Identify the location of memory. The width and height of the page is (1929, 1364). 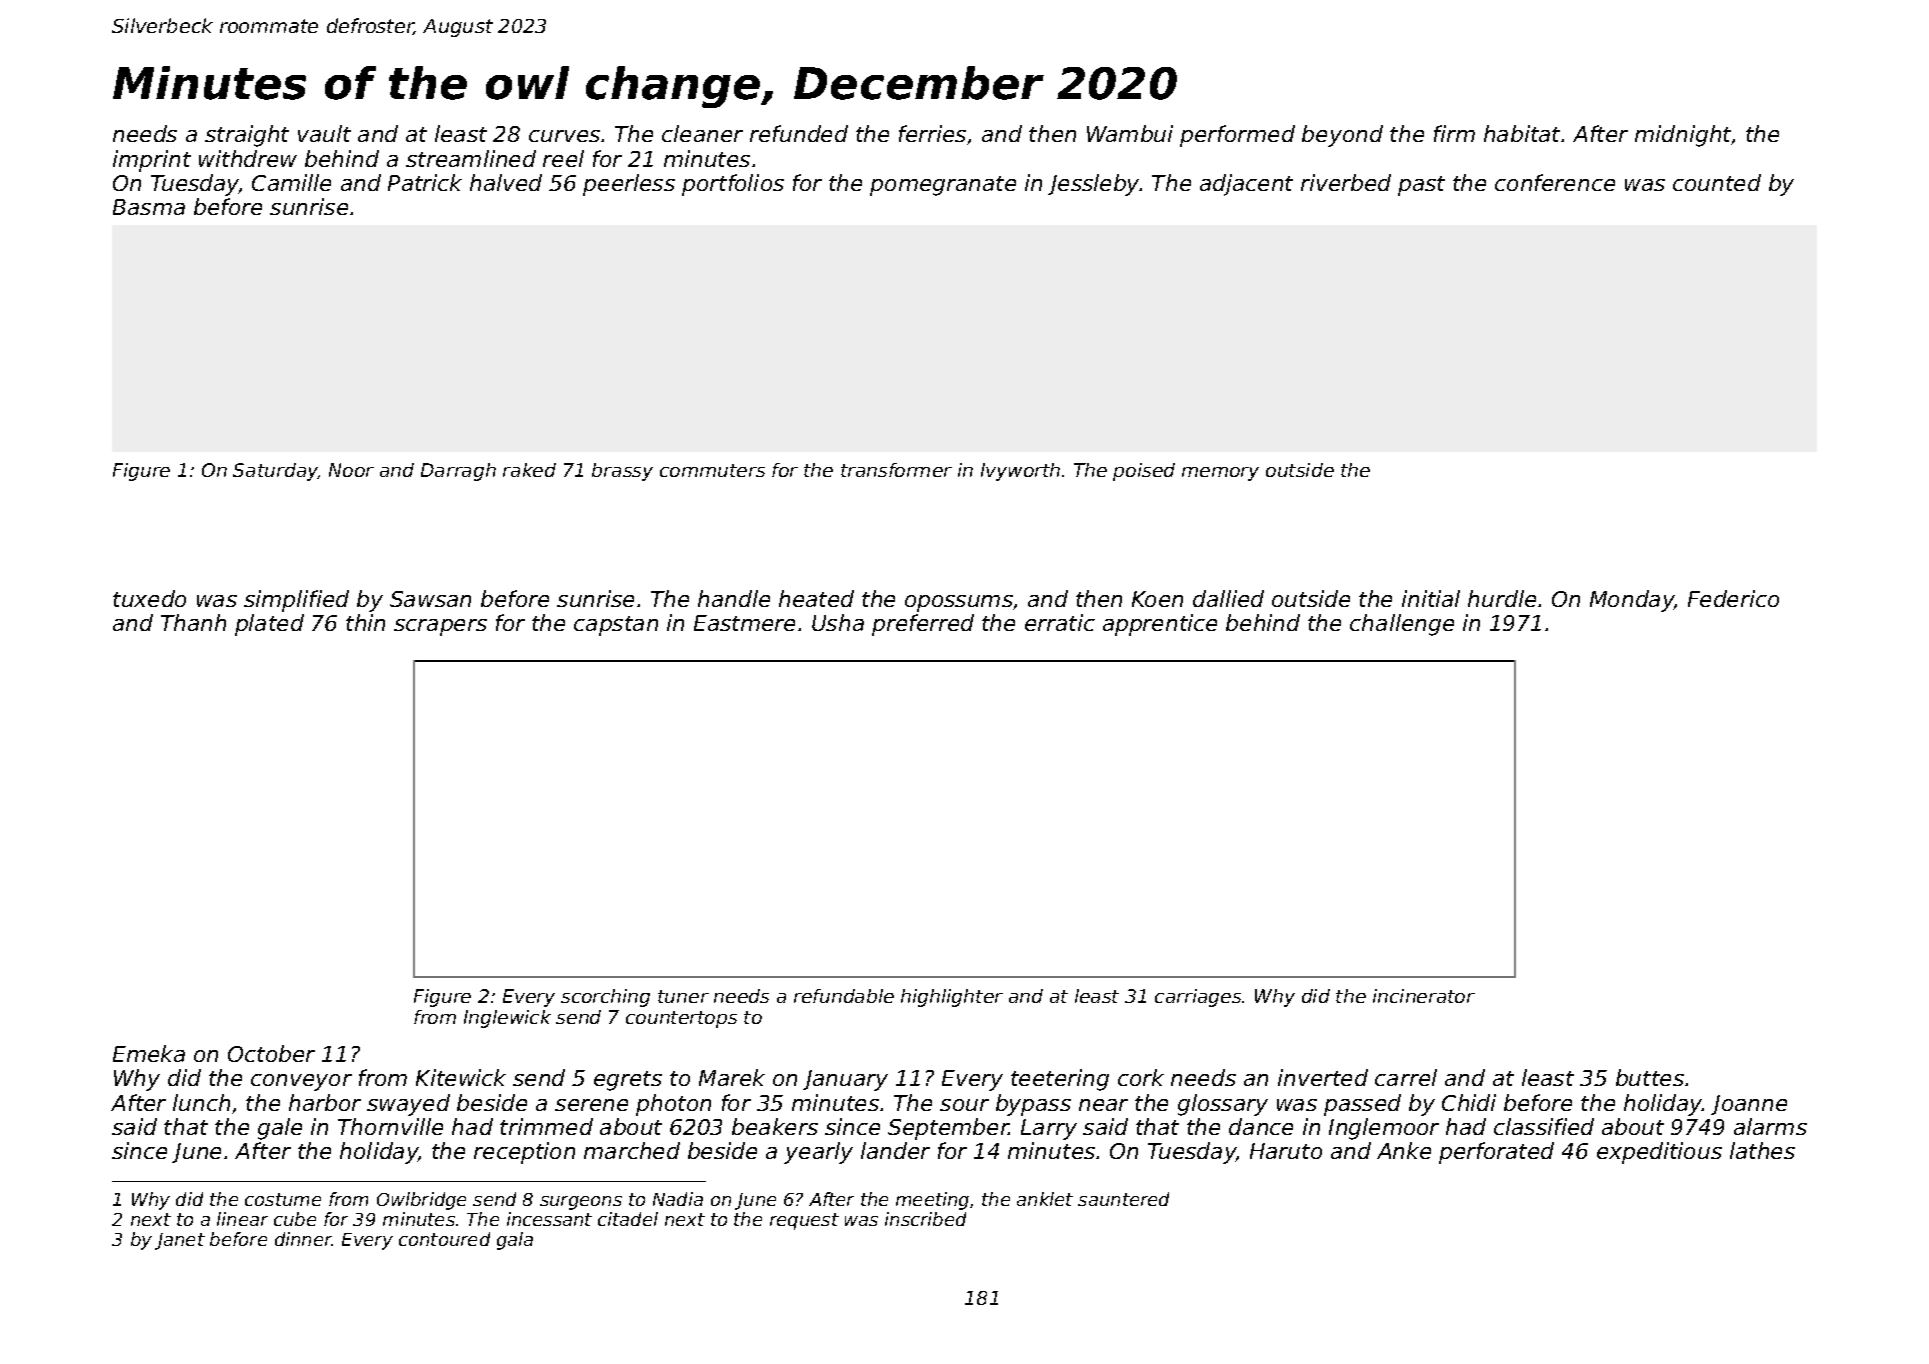
(1220, 474).
